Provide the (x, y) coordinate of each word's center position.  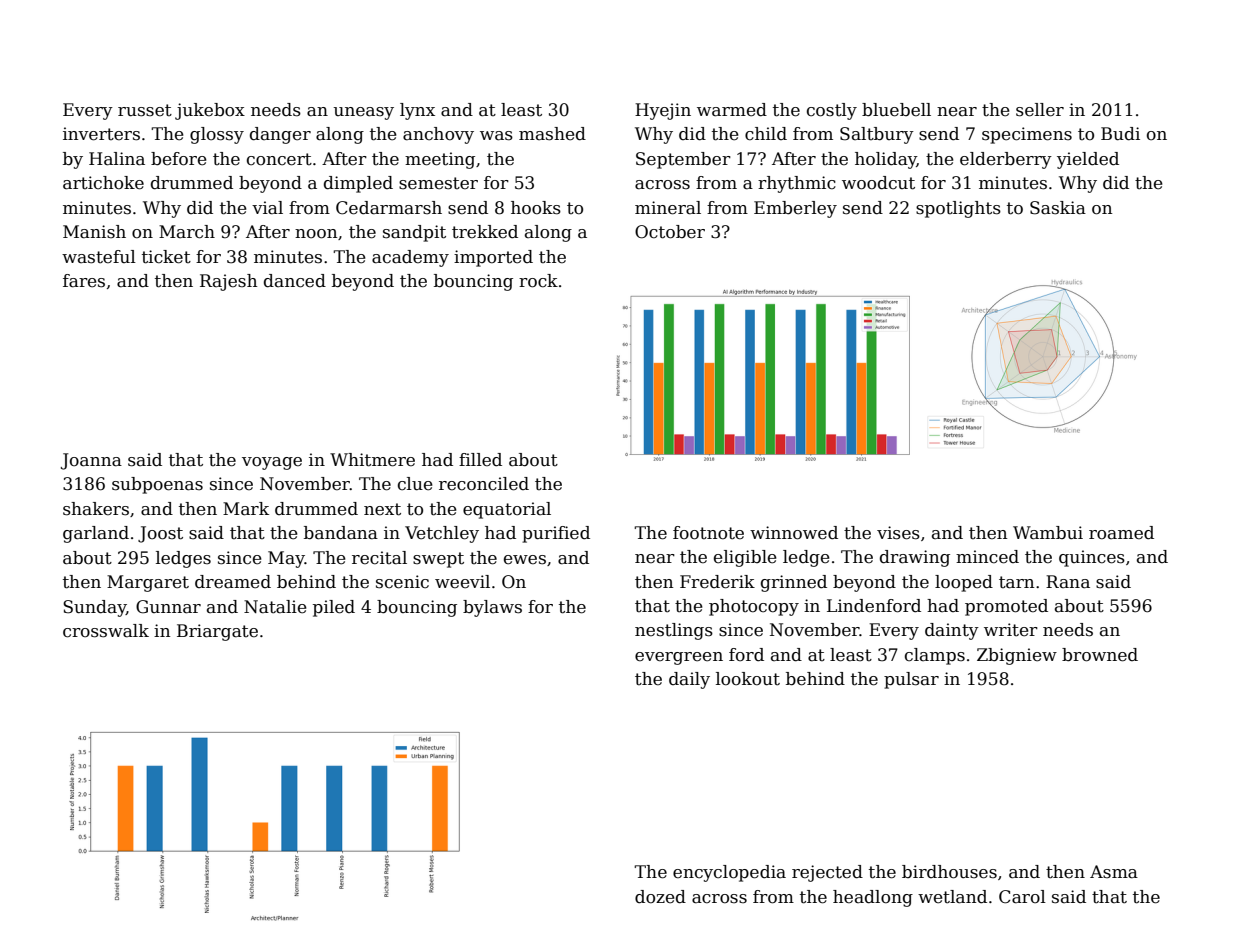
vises (898, 533)
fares (84, 281)
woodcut (878, 183)
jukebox (210, 111)
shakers (96, 509)
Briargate (217, 632)
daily (689, 680)
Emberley (795, 209)
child (766, 134)
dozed (660, 897)
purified (556, 534)
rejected (827, 873)
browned (1100, 655)
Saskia (1058, 208)
